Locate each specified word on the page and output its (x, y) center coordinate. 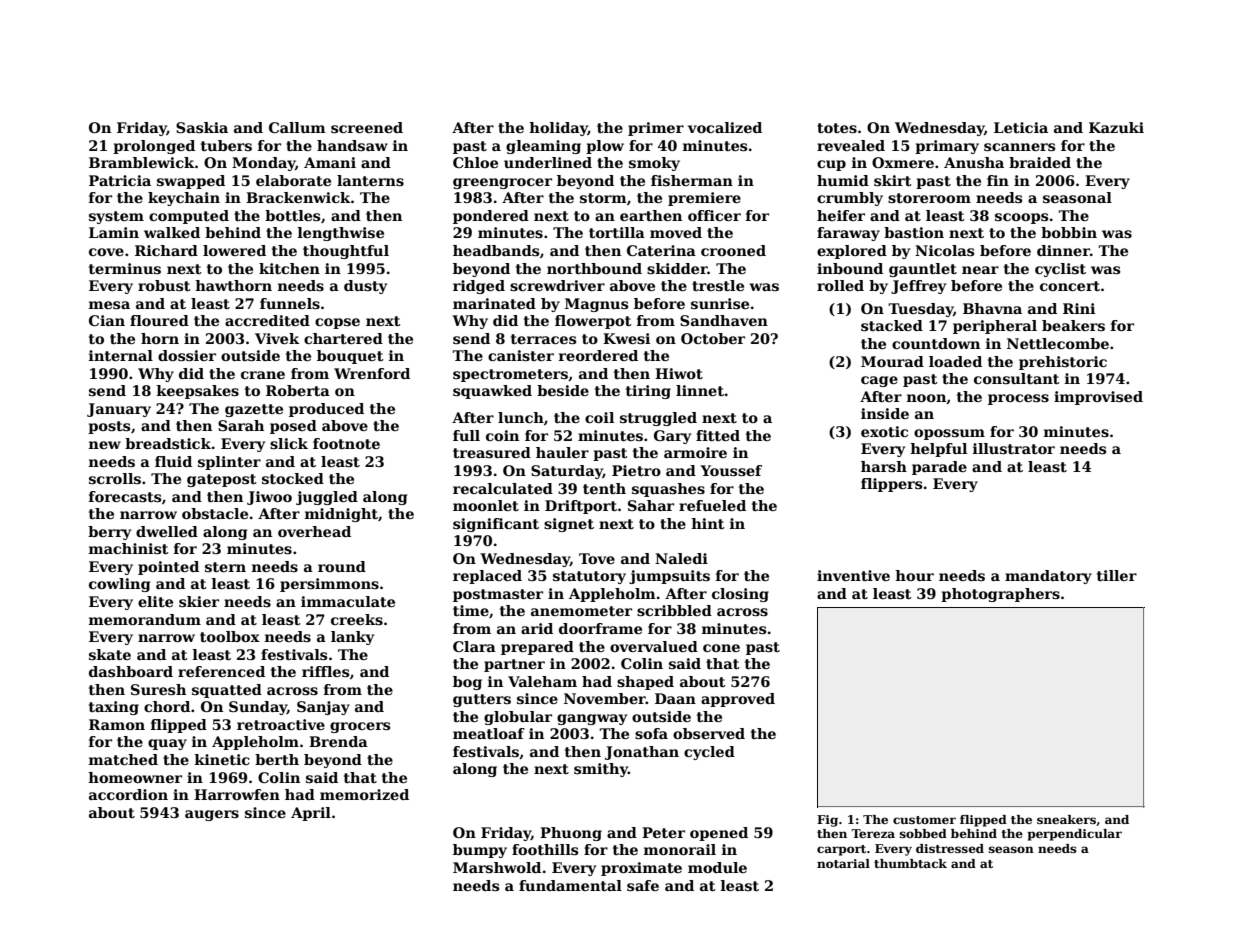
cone (721, 648)
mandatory (1048, 577)
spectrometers (510, 375)
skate (110, 654)
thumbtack (910, 863)
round (342, 566)
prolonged (154, 147)
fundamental (570, 885)
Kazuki (1116, 127)
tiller (1117, 575)
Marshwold (497, 867)
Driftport (581, 507)
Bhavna (992, 308)
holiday (558, 129)
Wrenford (372, 373)
